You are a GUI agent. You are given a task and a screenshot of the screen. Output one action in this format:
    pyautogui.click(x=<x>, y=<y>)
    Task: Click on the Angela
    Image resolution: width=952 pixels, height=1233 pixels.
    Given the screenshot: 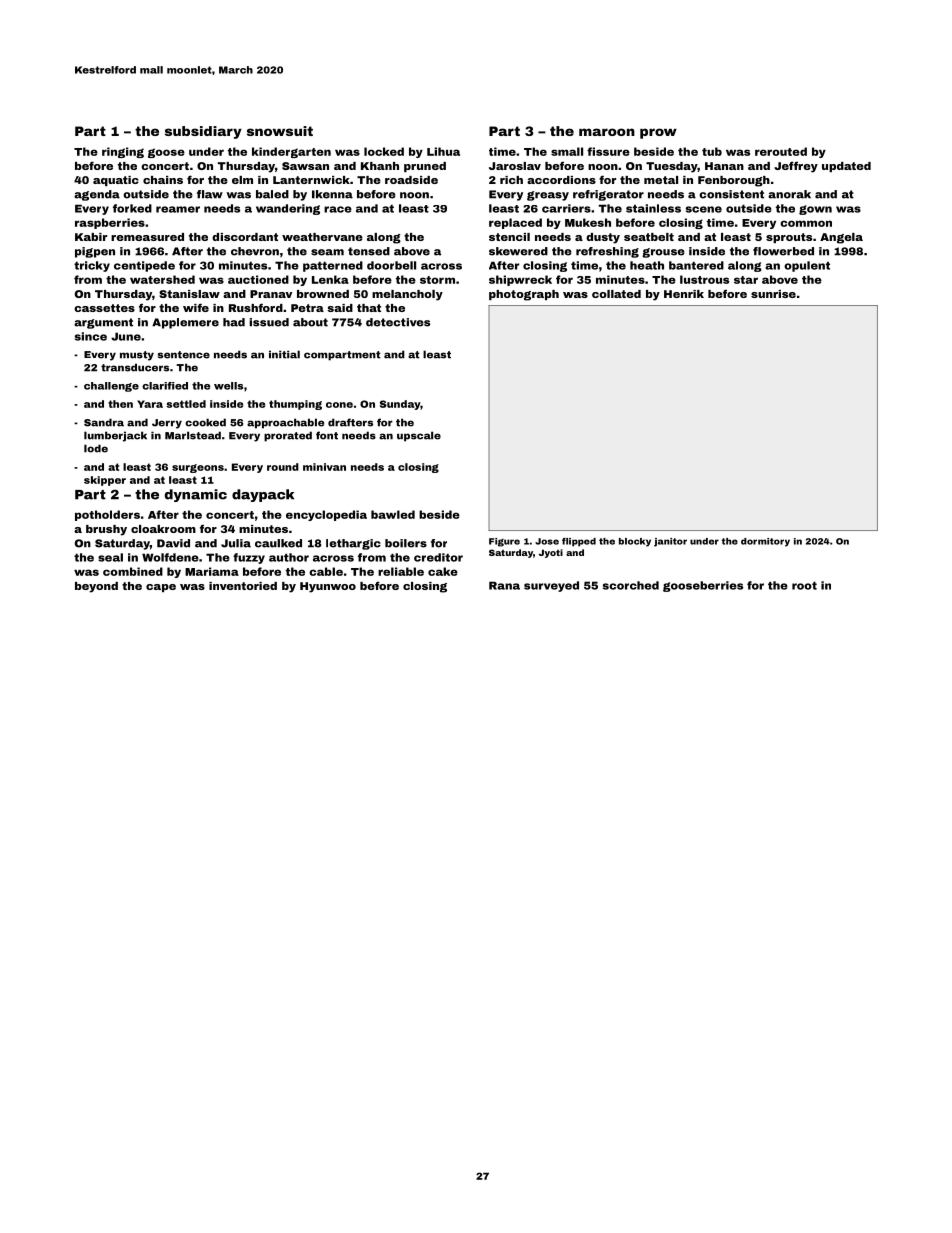 What is the action you would take?
    pyautogui.click(x=841, y=238)
